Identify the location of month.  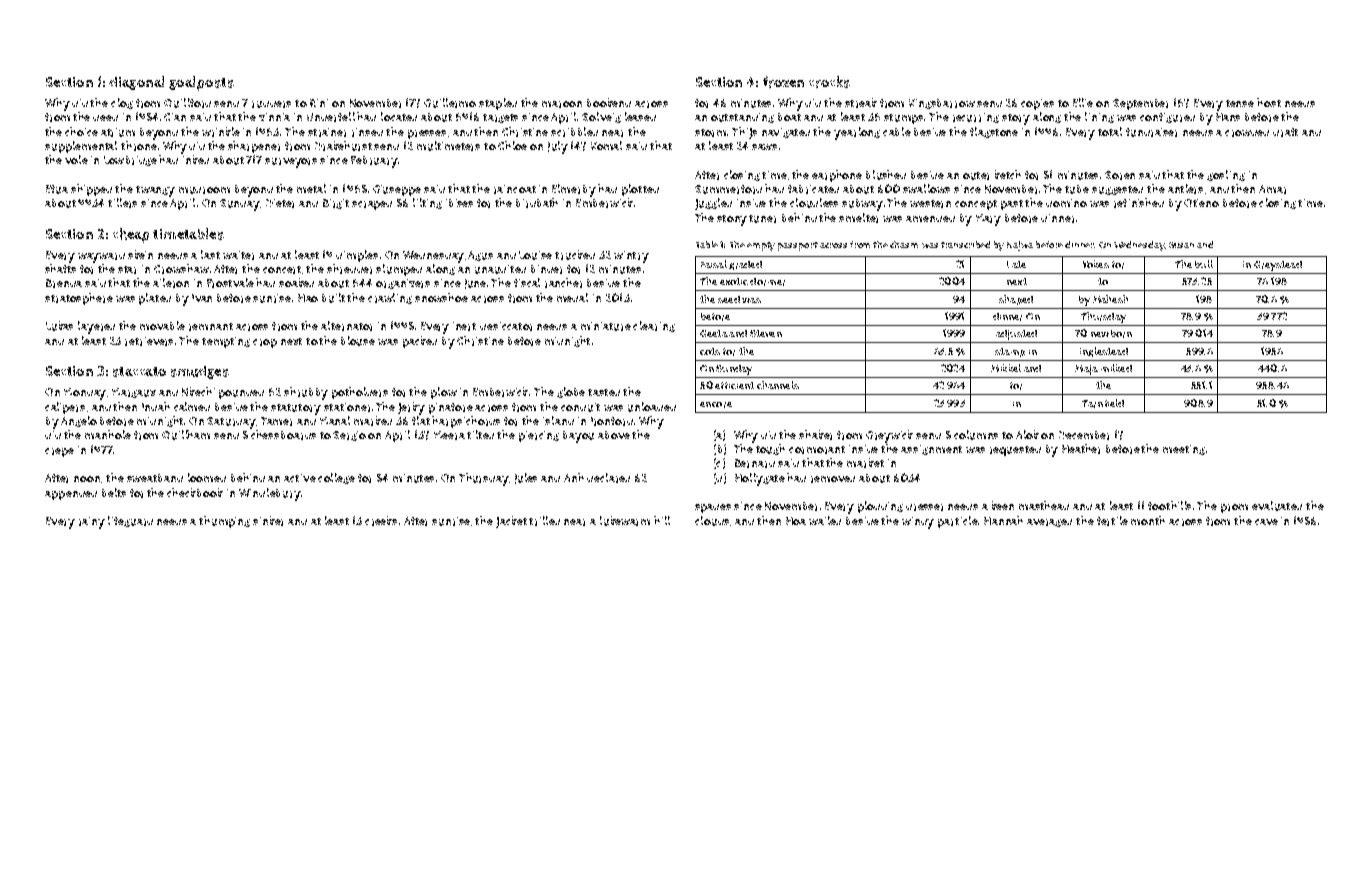
(1148, 520).
